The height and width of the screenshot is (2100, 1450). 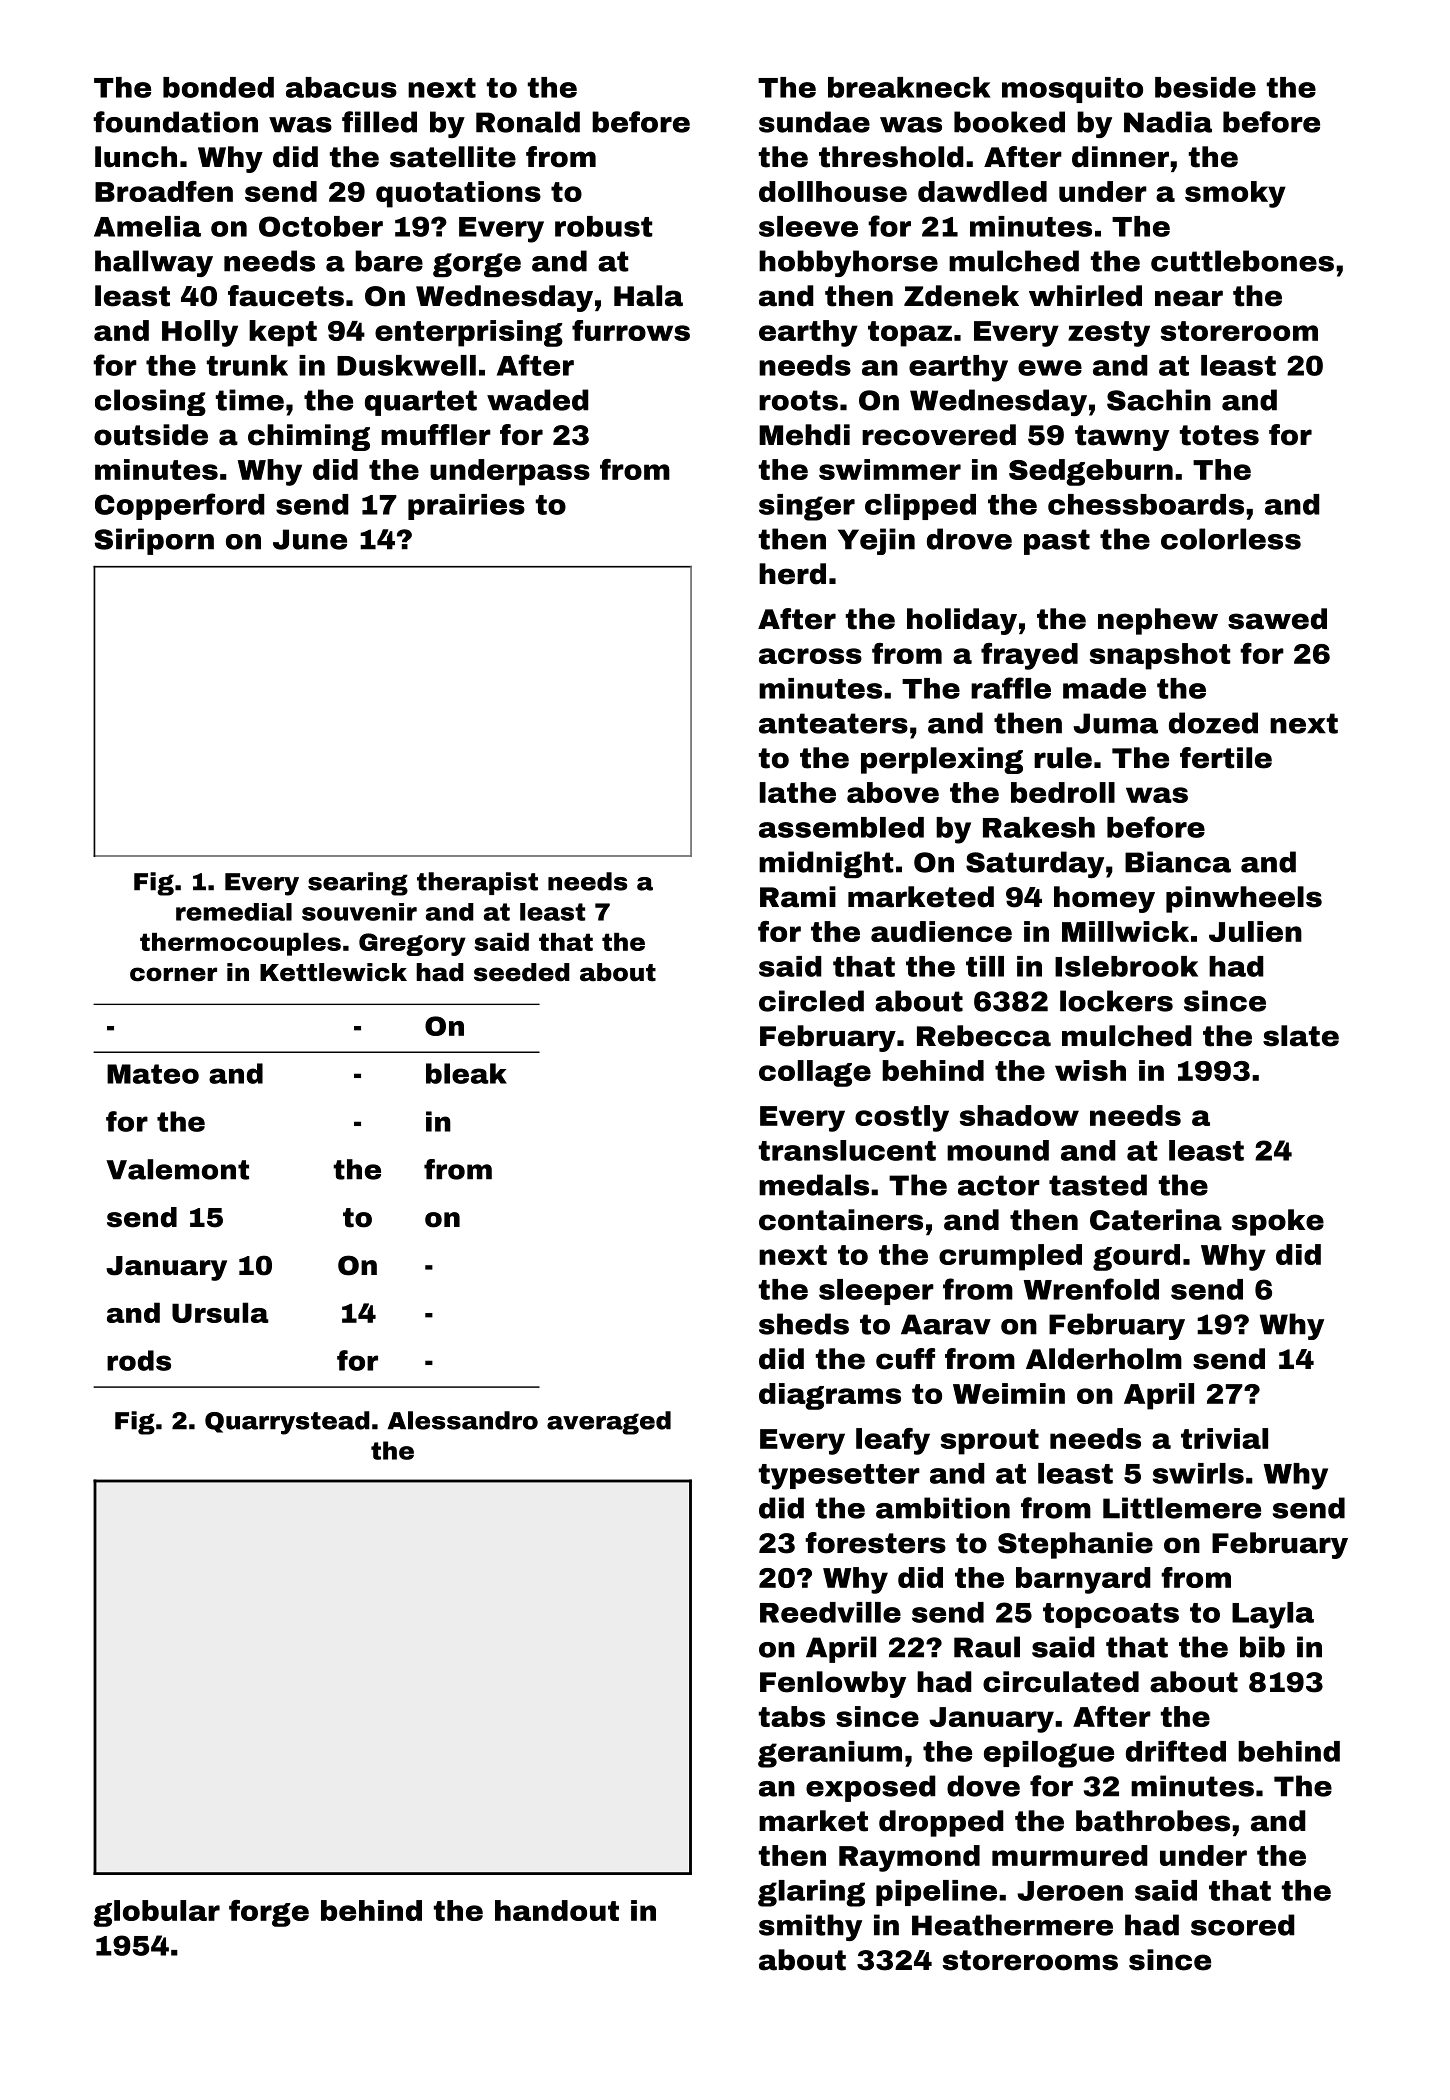 I want to click on hobbyhorse, so click(x=848, y=263).
